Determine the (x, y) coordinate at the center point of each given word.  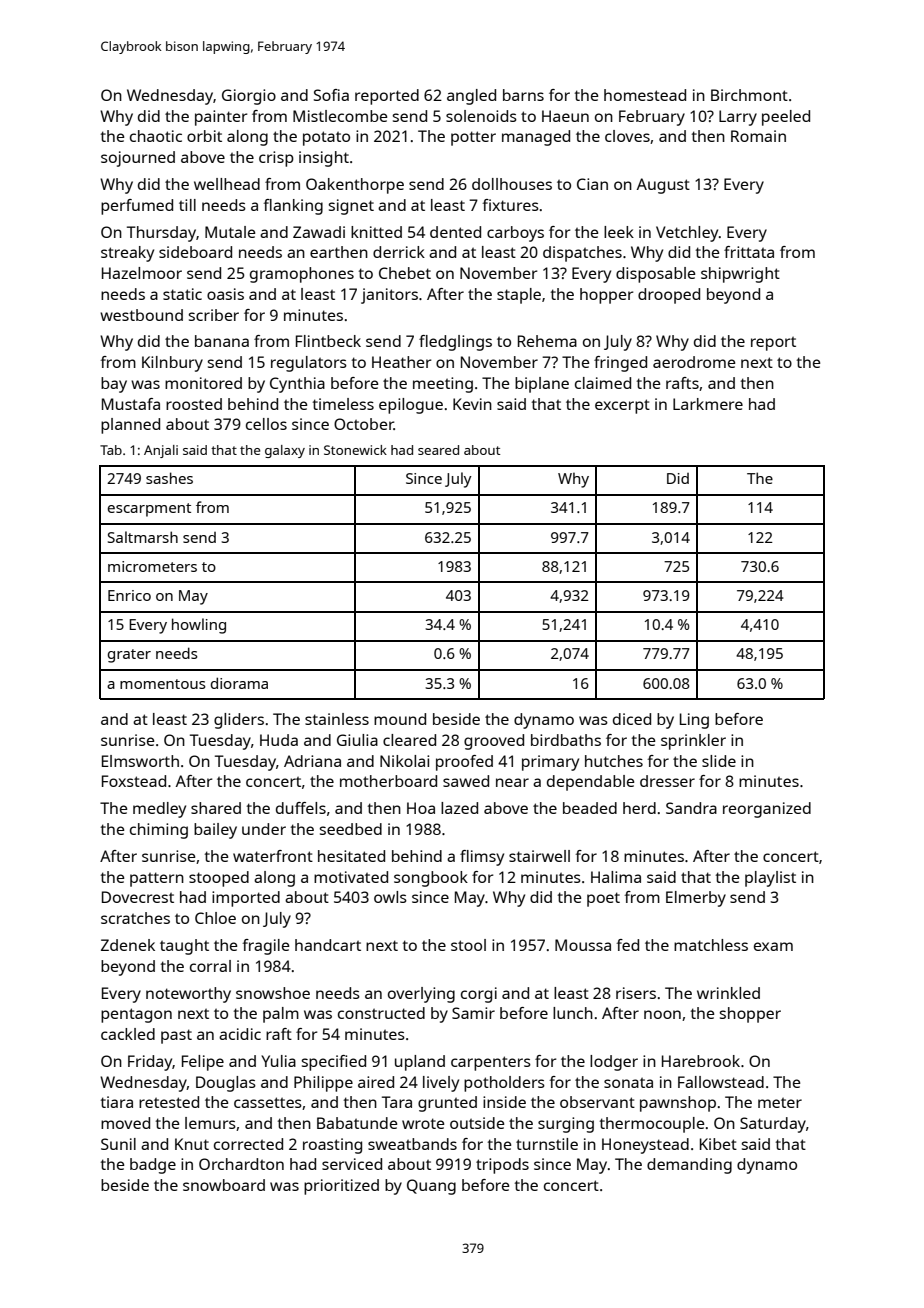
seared (438, 450)
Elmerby (696, 899)
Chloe (215, 918)
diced (632, 719)
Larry (738, 118)
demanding (689, 1166)
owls (390, 897)
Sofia (331, 95)
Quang (431, 1187)
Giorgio (249, 97)
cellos (266, 424)
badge (153, 1166)
